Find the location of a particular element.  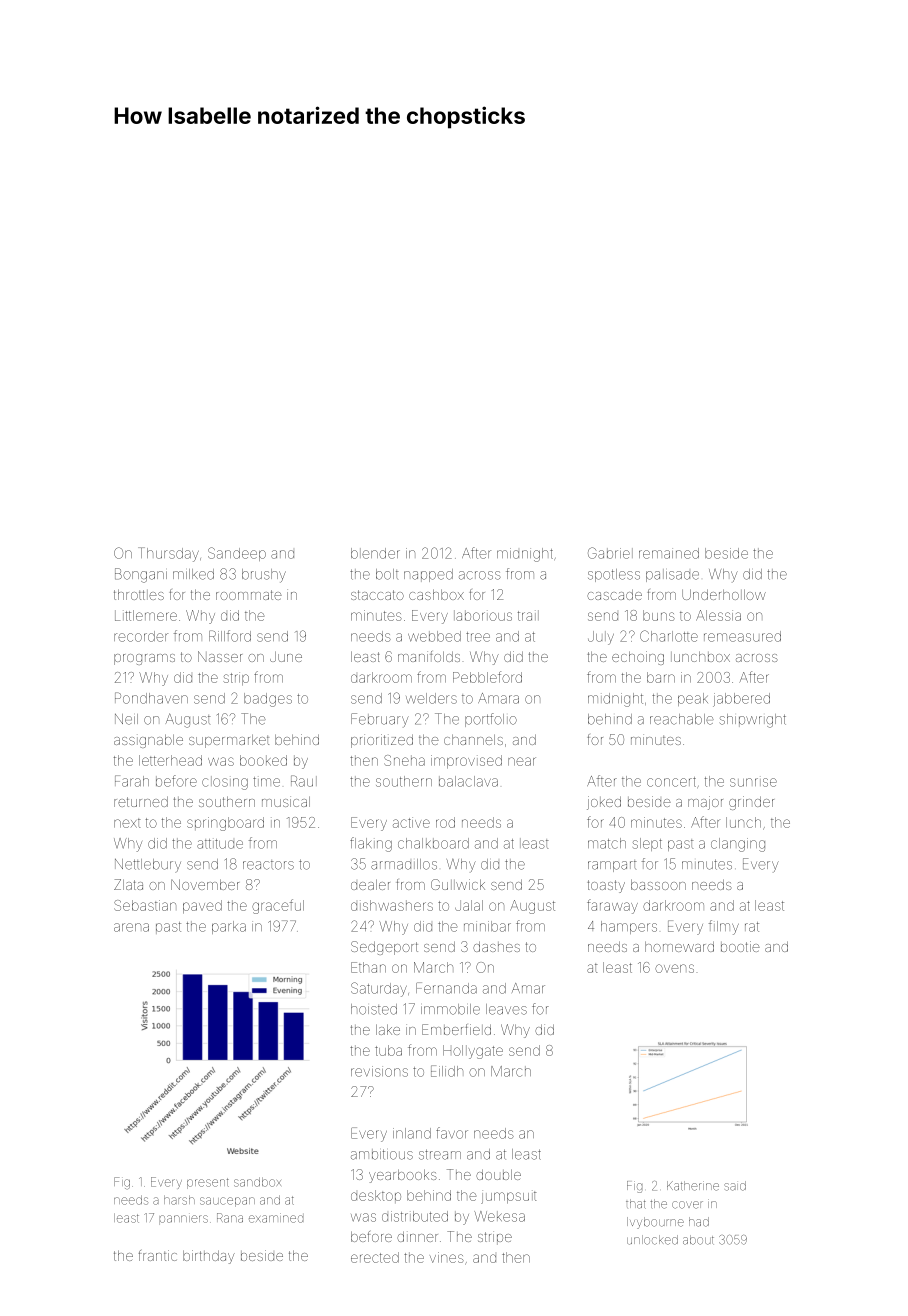

ovens is located at coordinates (674, 968).
